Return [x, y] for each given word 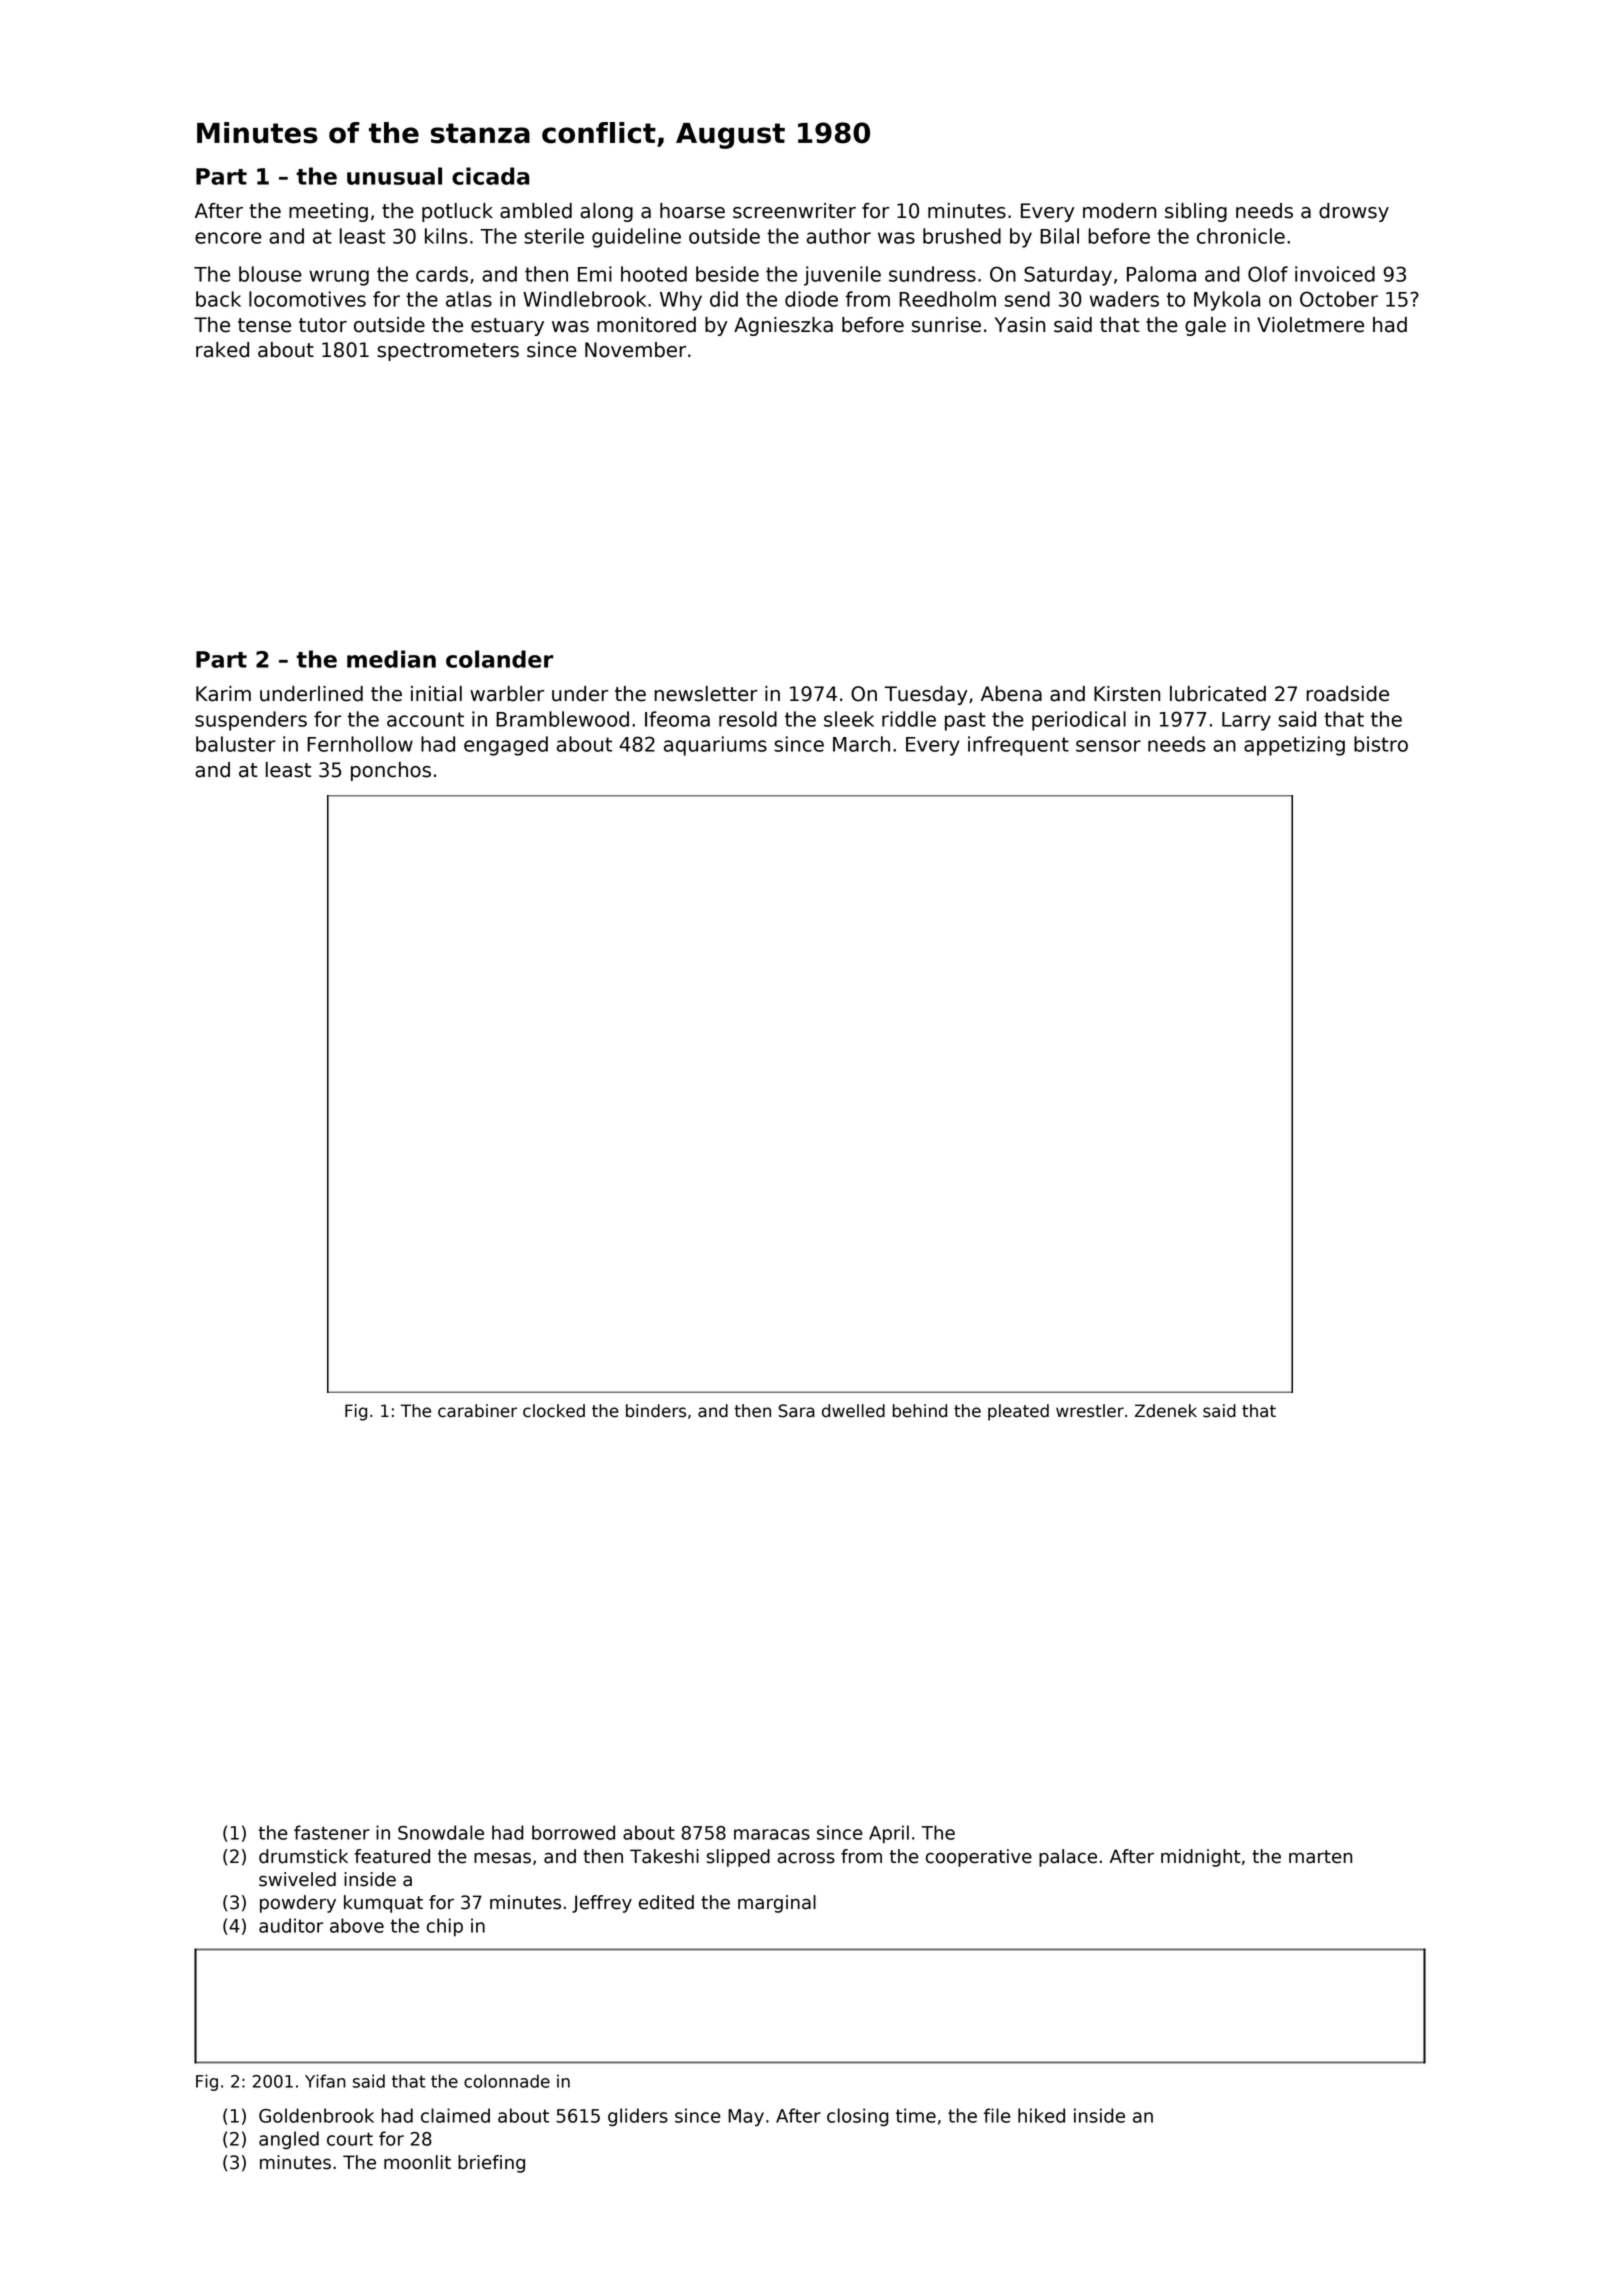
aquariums [715, 746]
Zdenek [1166, 1411]
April [889, 1834]
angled [289, 2140]
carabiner [477, 1411]
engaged [506, 746]
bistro [1381, 744]
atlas [469, 299]
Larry [1246, 721]
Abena [1011, 694]
